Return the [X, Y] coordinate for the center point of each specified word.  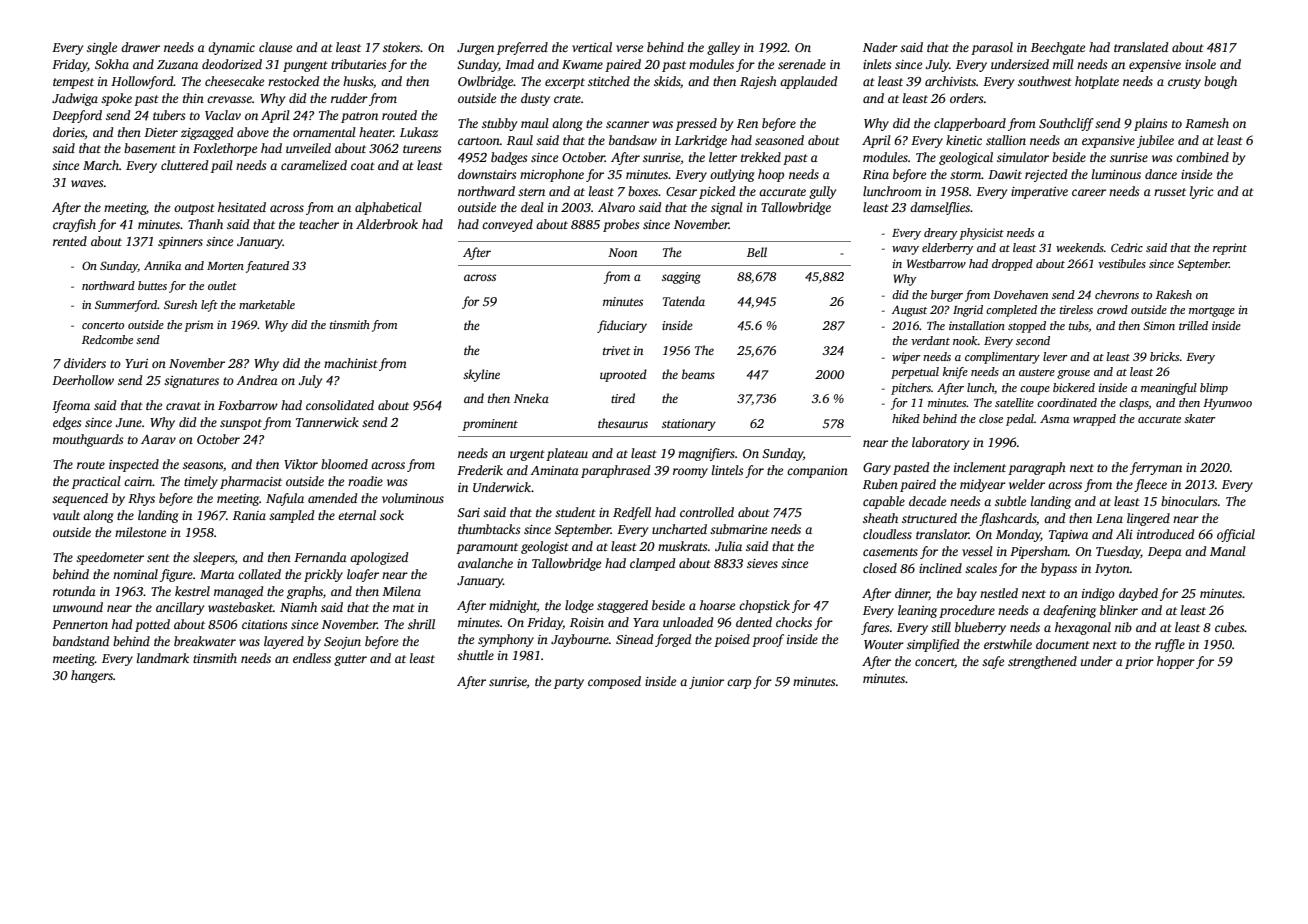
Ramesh [1207, 123]
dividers [85, 363]
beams [698, 374]
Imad [519, 64]
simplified [933, 645]
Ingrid [968, 311]
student [575, 512]
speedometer [110, 558]
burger [947, 296]
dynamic [231, 48]
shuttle [475, 655]
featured [267, 267]
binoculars [1189, 501]
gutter [350, 660]
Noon [622, 252]
